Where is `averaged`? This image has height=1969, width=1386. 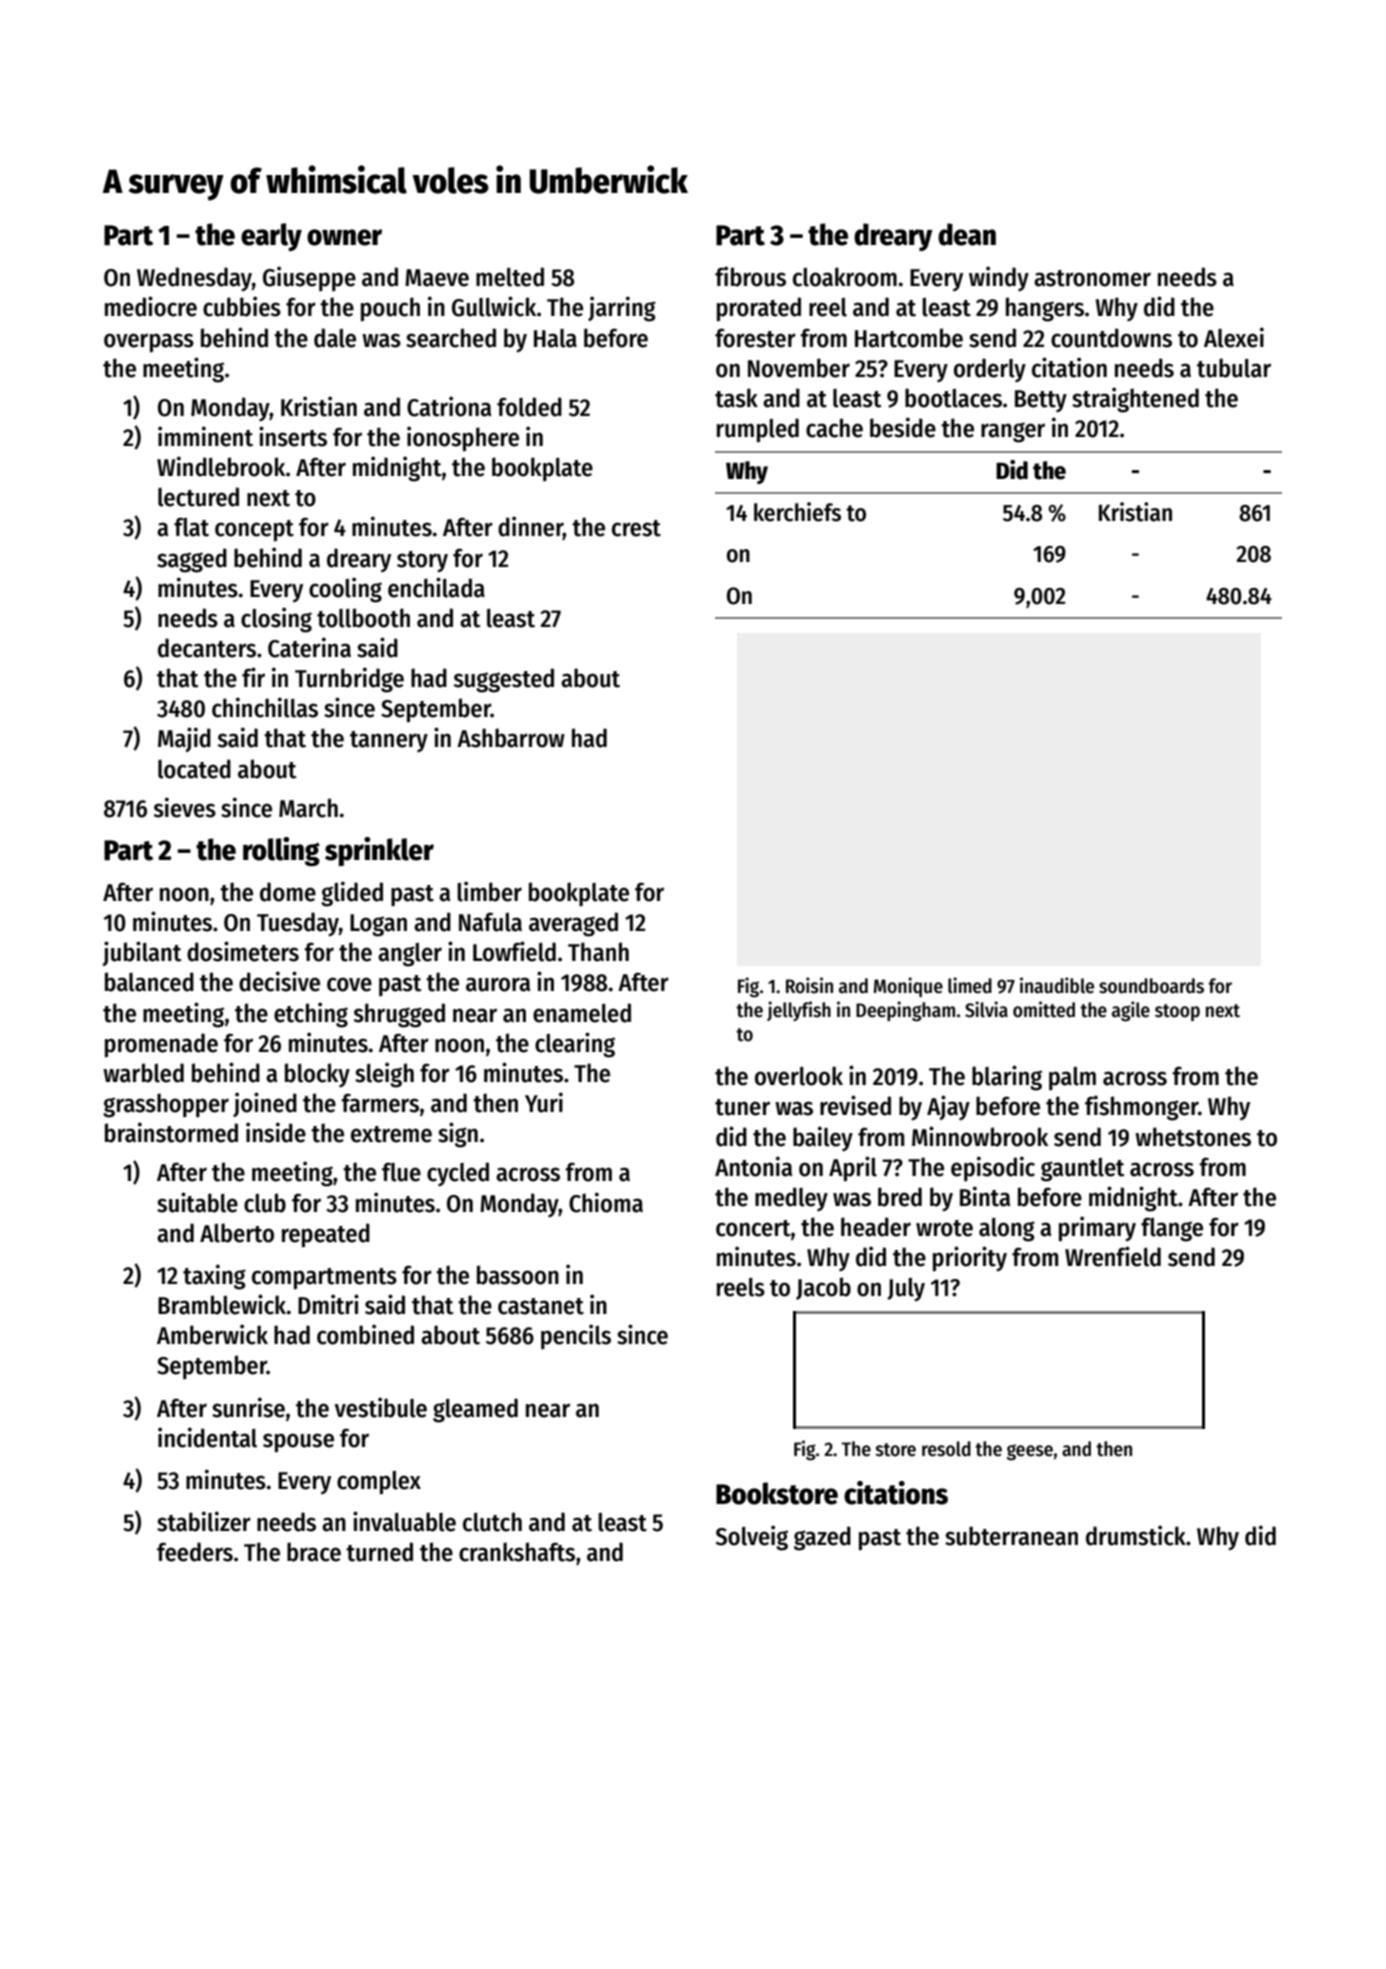 averaged is located at coordinates (573, 924).
